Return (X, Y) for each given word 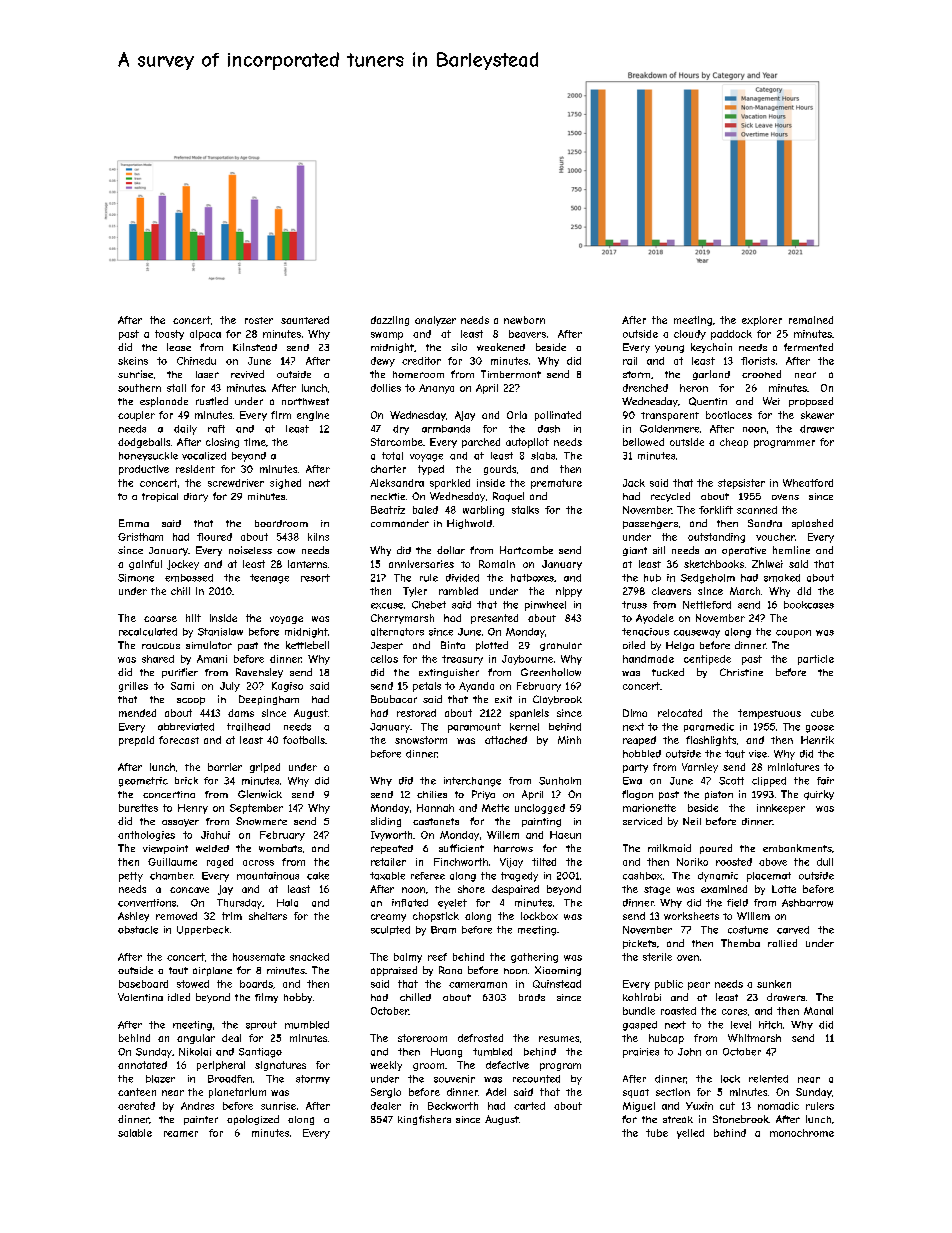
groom (428, 1067)
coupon (793, 634)
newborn (524, 320)
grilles (133, 687)
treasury (462, 660)
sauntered (305, 320)
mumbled (307, 1025)
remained (811, 320)
